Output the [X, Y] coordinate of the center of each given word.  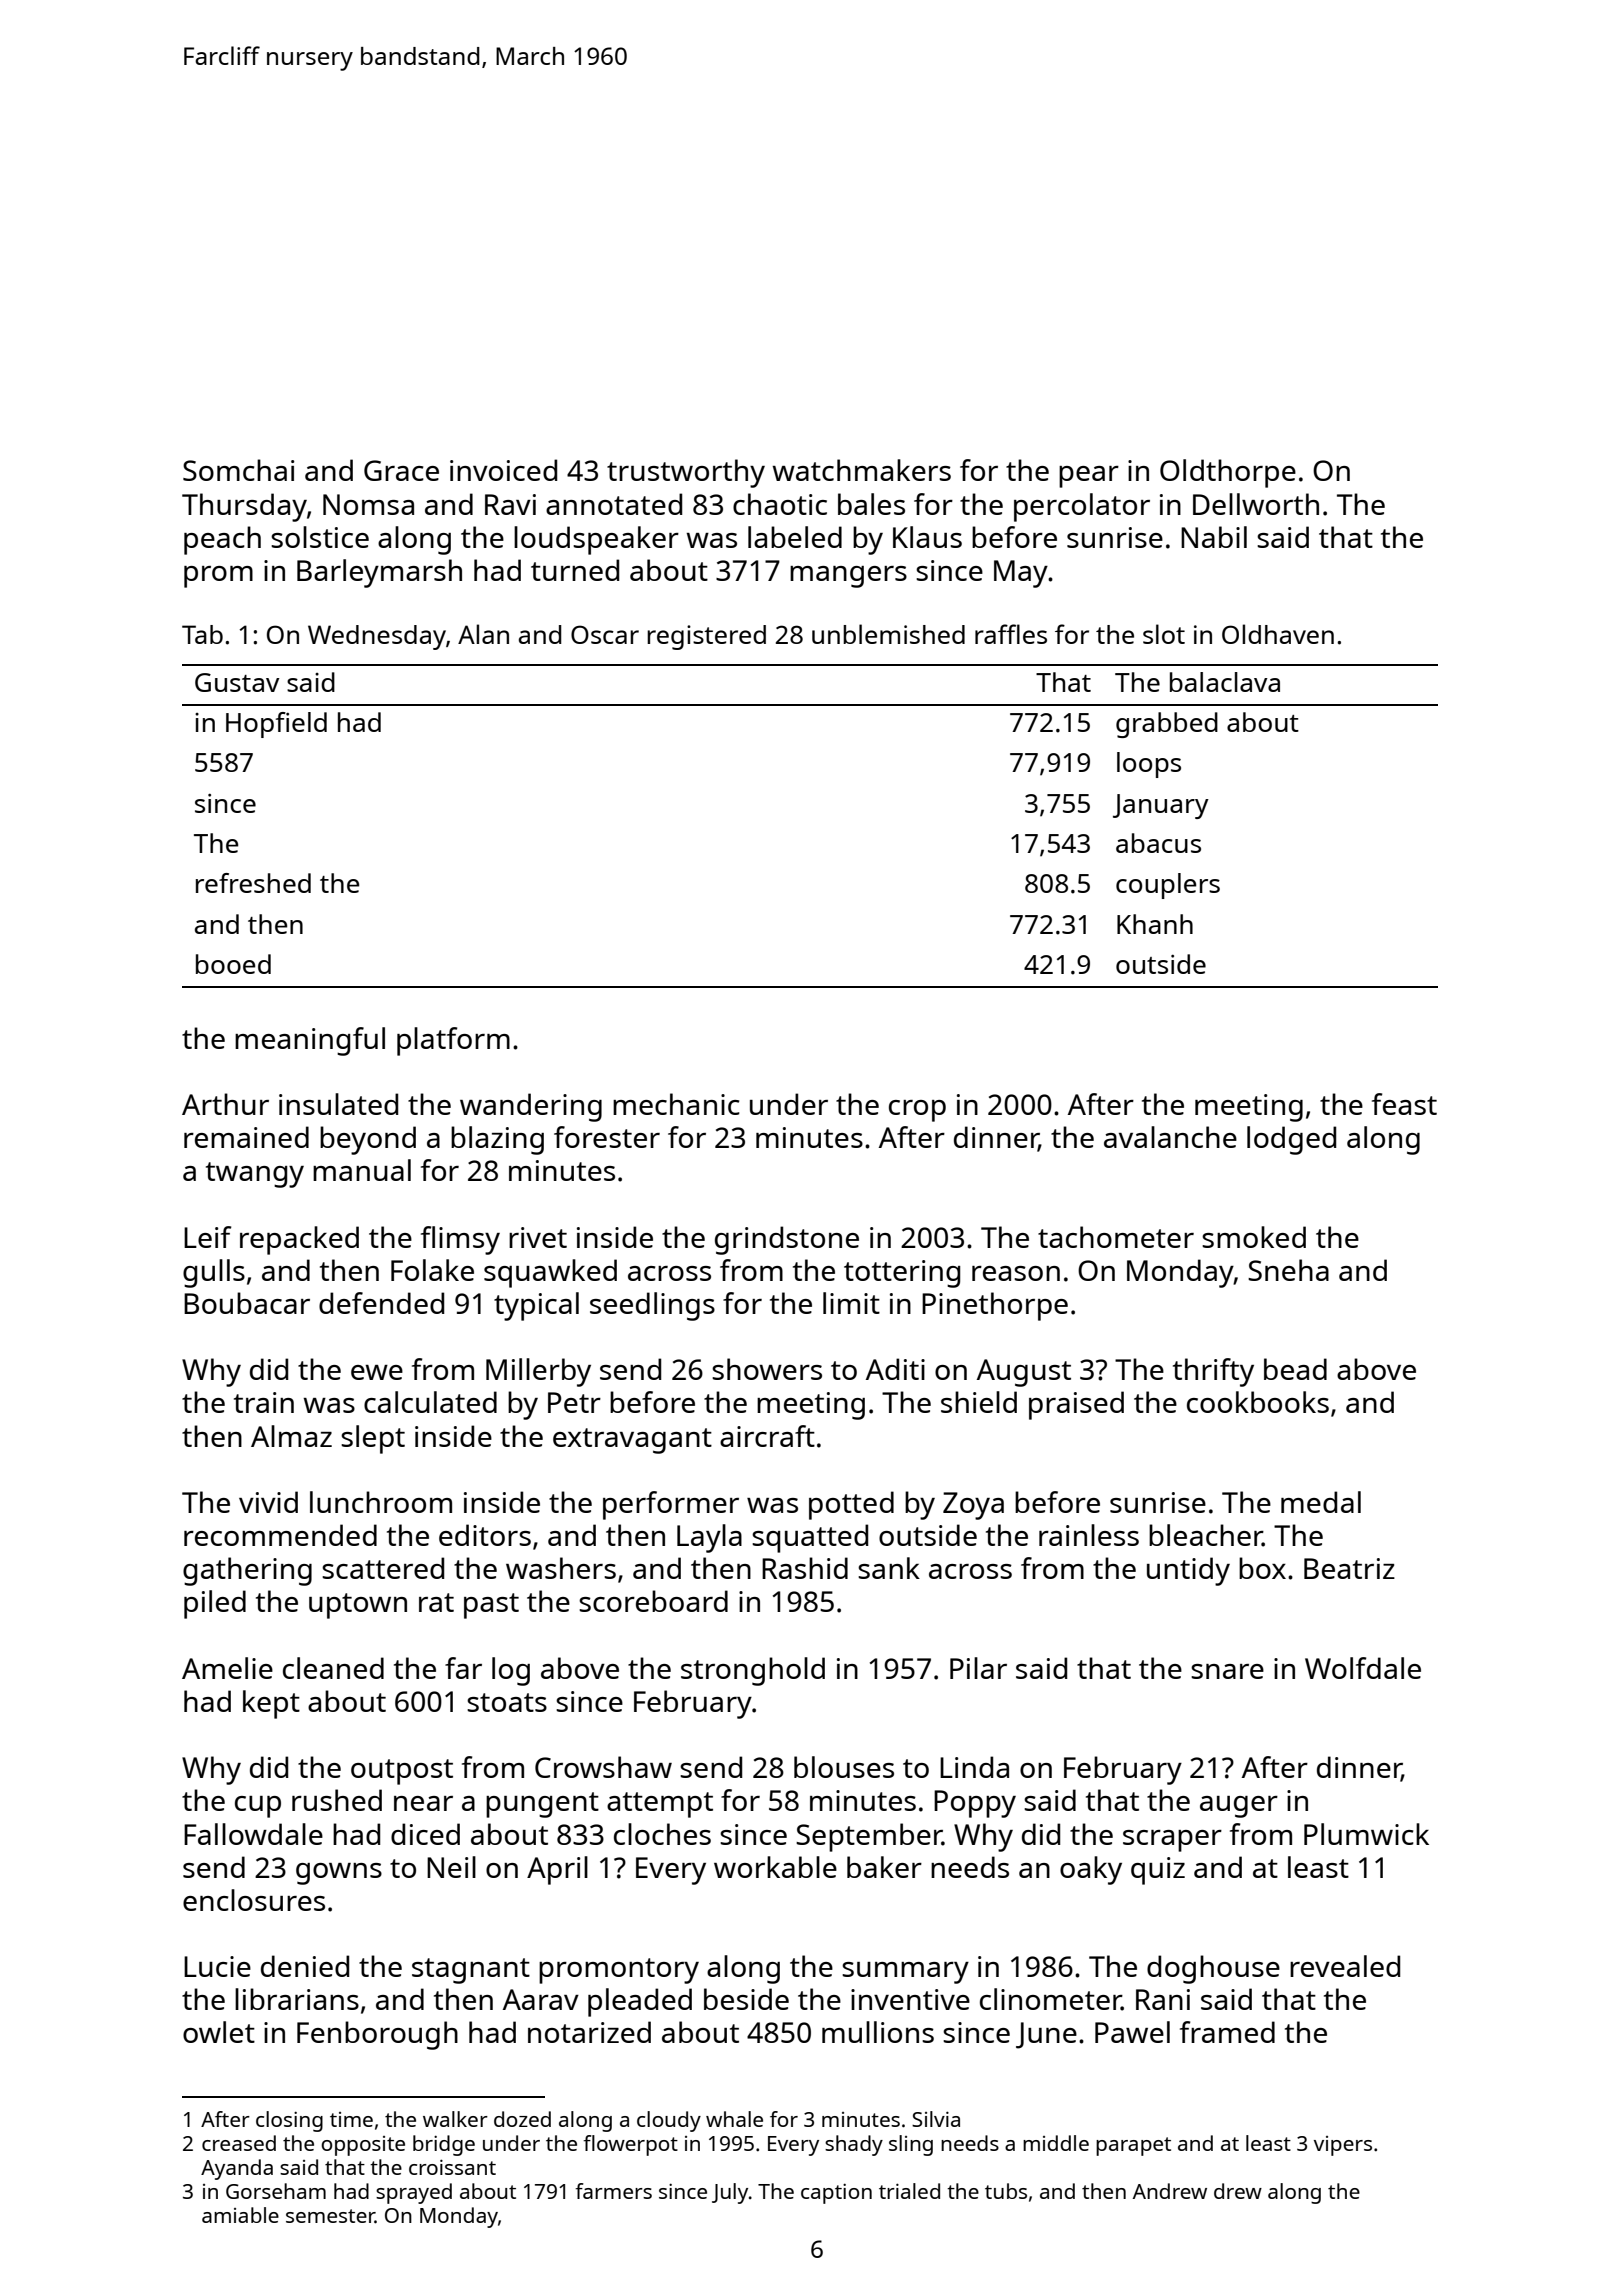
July [730, 2193]
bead [1295, 1369]
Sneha [1288, 1270]
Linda [974, 1767]
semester [330, 2216]
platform [453, 1041]
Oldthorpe [1228, 473]
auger [1239, 1807]
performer [671, 1505]
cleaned [333, 1668]
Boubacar [247, 1303]
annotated [614, 504]
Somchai [238, 470]
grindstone [787, 1240]
